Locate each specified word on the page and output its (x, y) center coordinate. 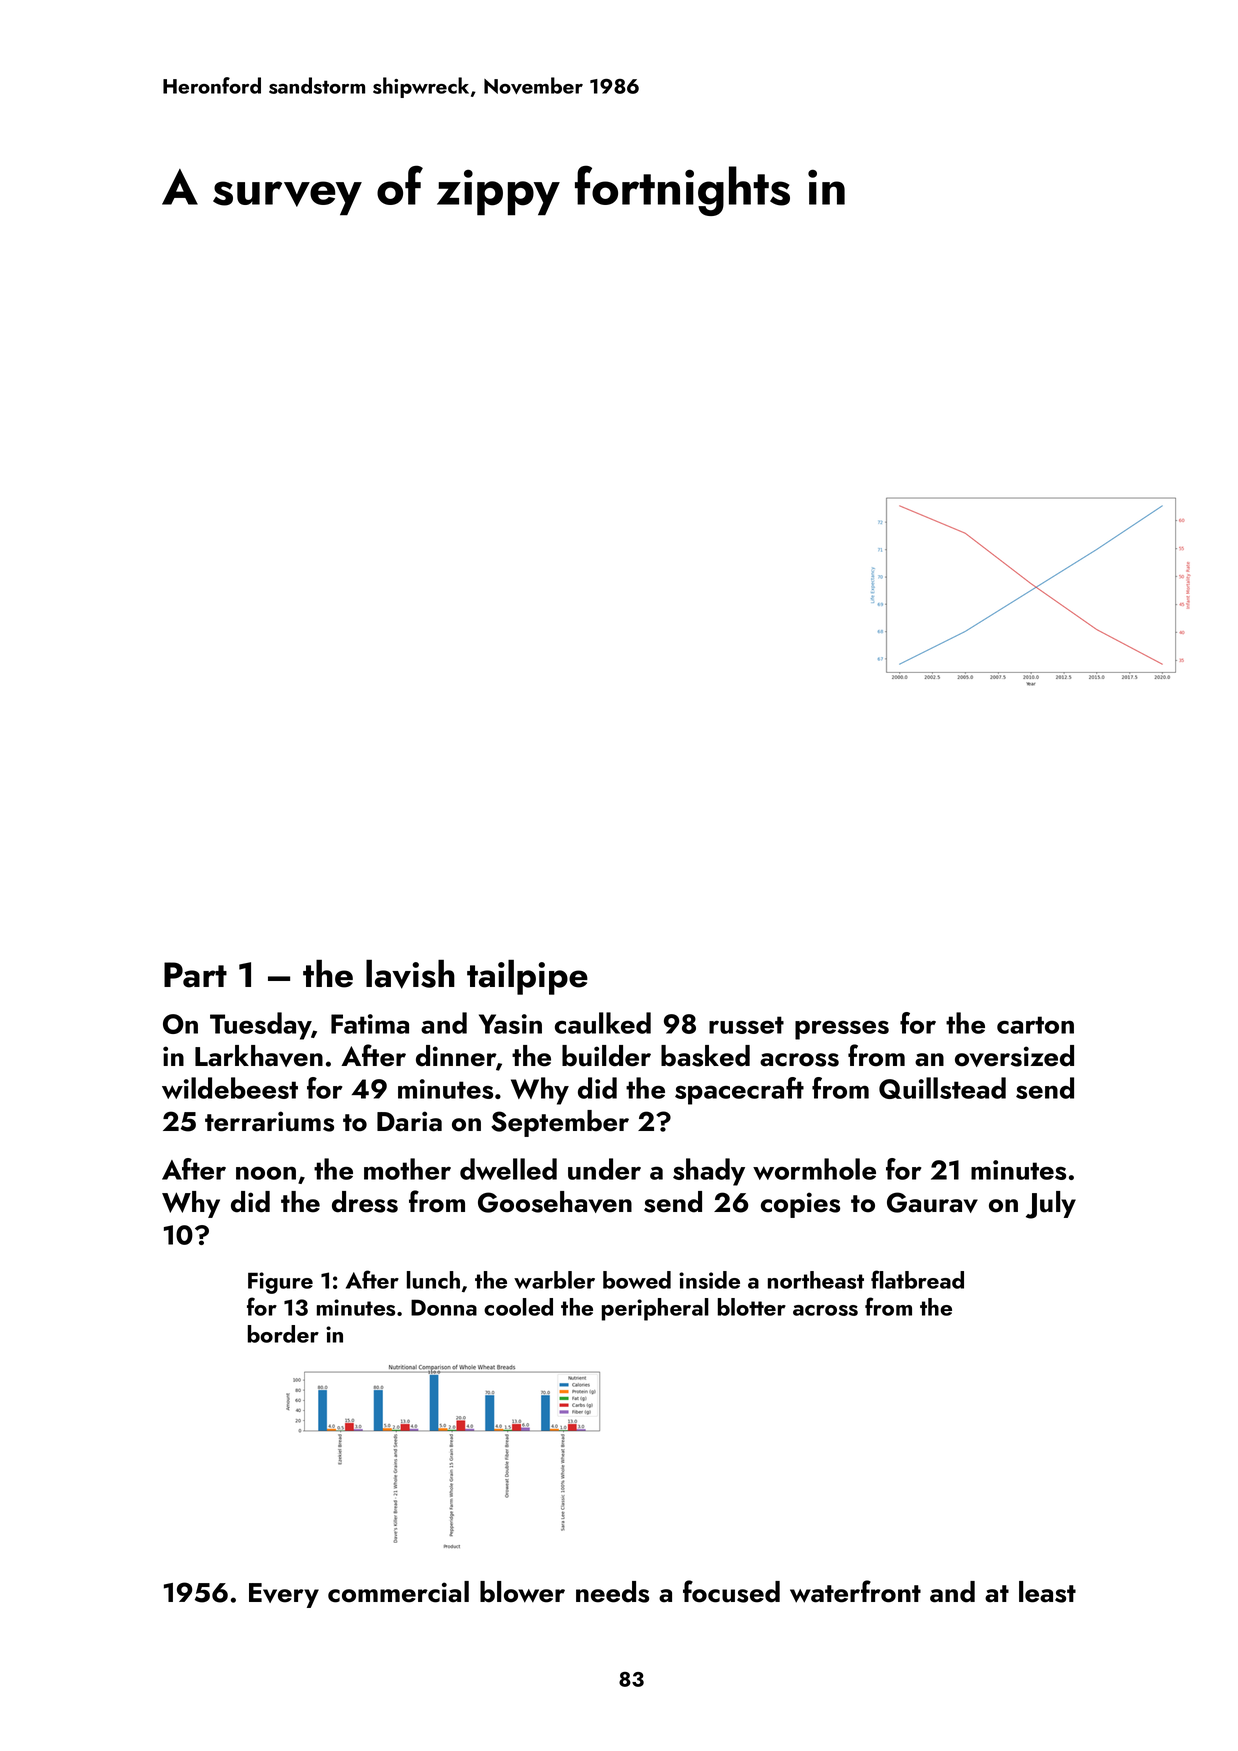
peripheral (655, 1309)
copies (800, 1205)
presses (842, 1030)
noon (266, 1173)
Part (195, 975)
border (283, 1334)
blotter (752, 1307)
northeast (816, 1280)
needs (612, 1592)
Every (284, 1595)
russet (746, 1025)
